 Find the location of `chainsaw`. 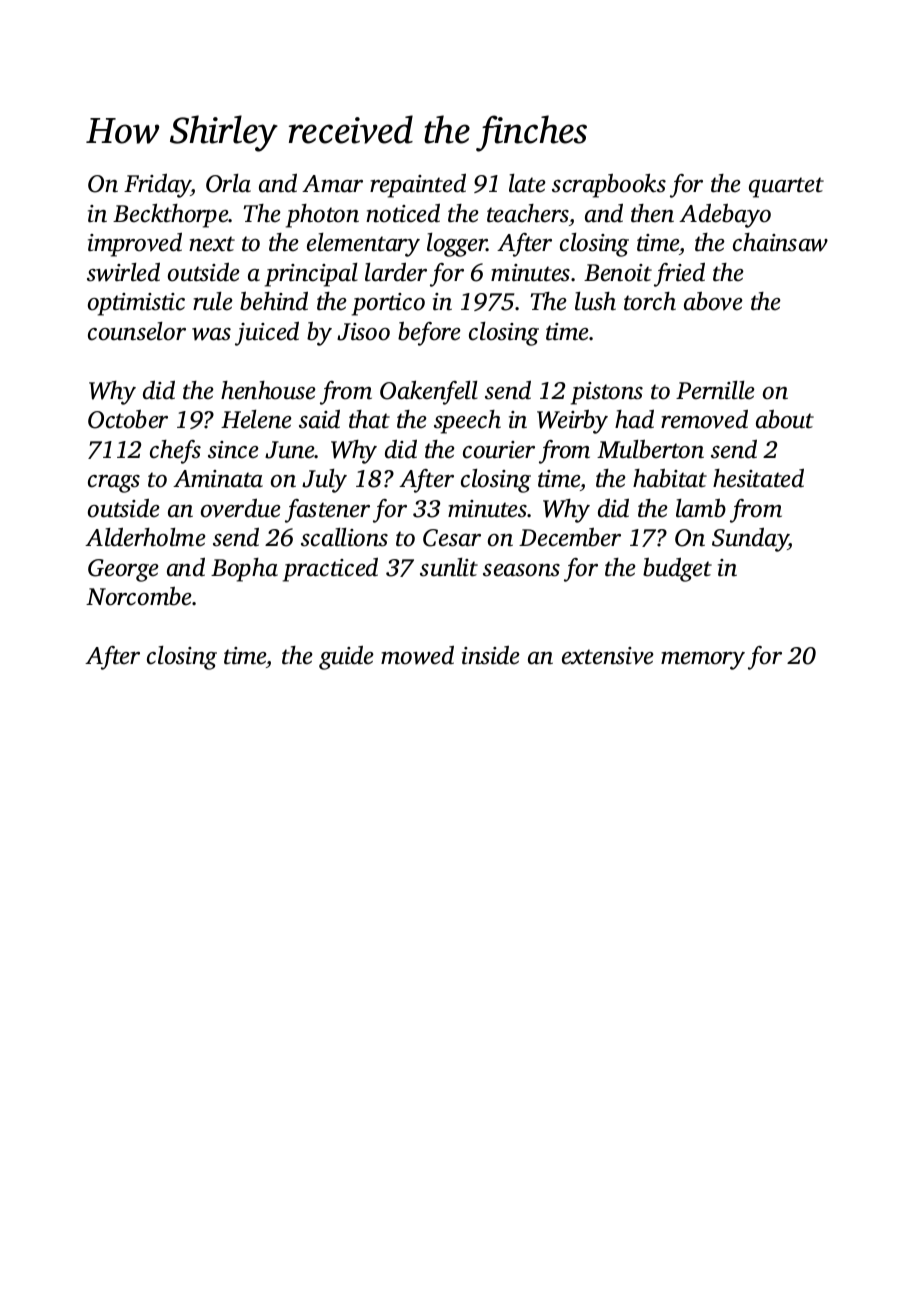

chainsaw is located at coordinates (780, 242).
